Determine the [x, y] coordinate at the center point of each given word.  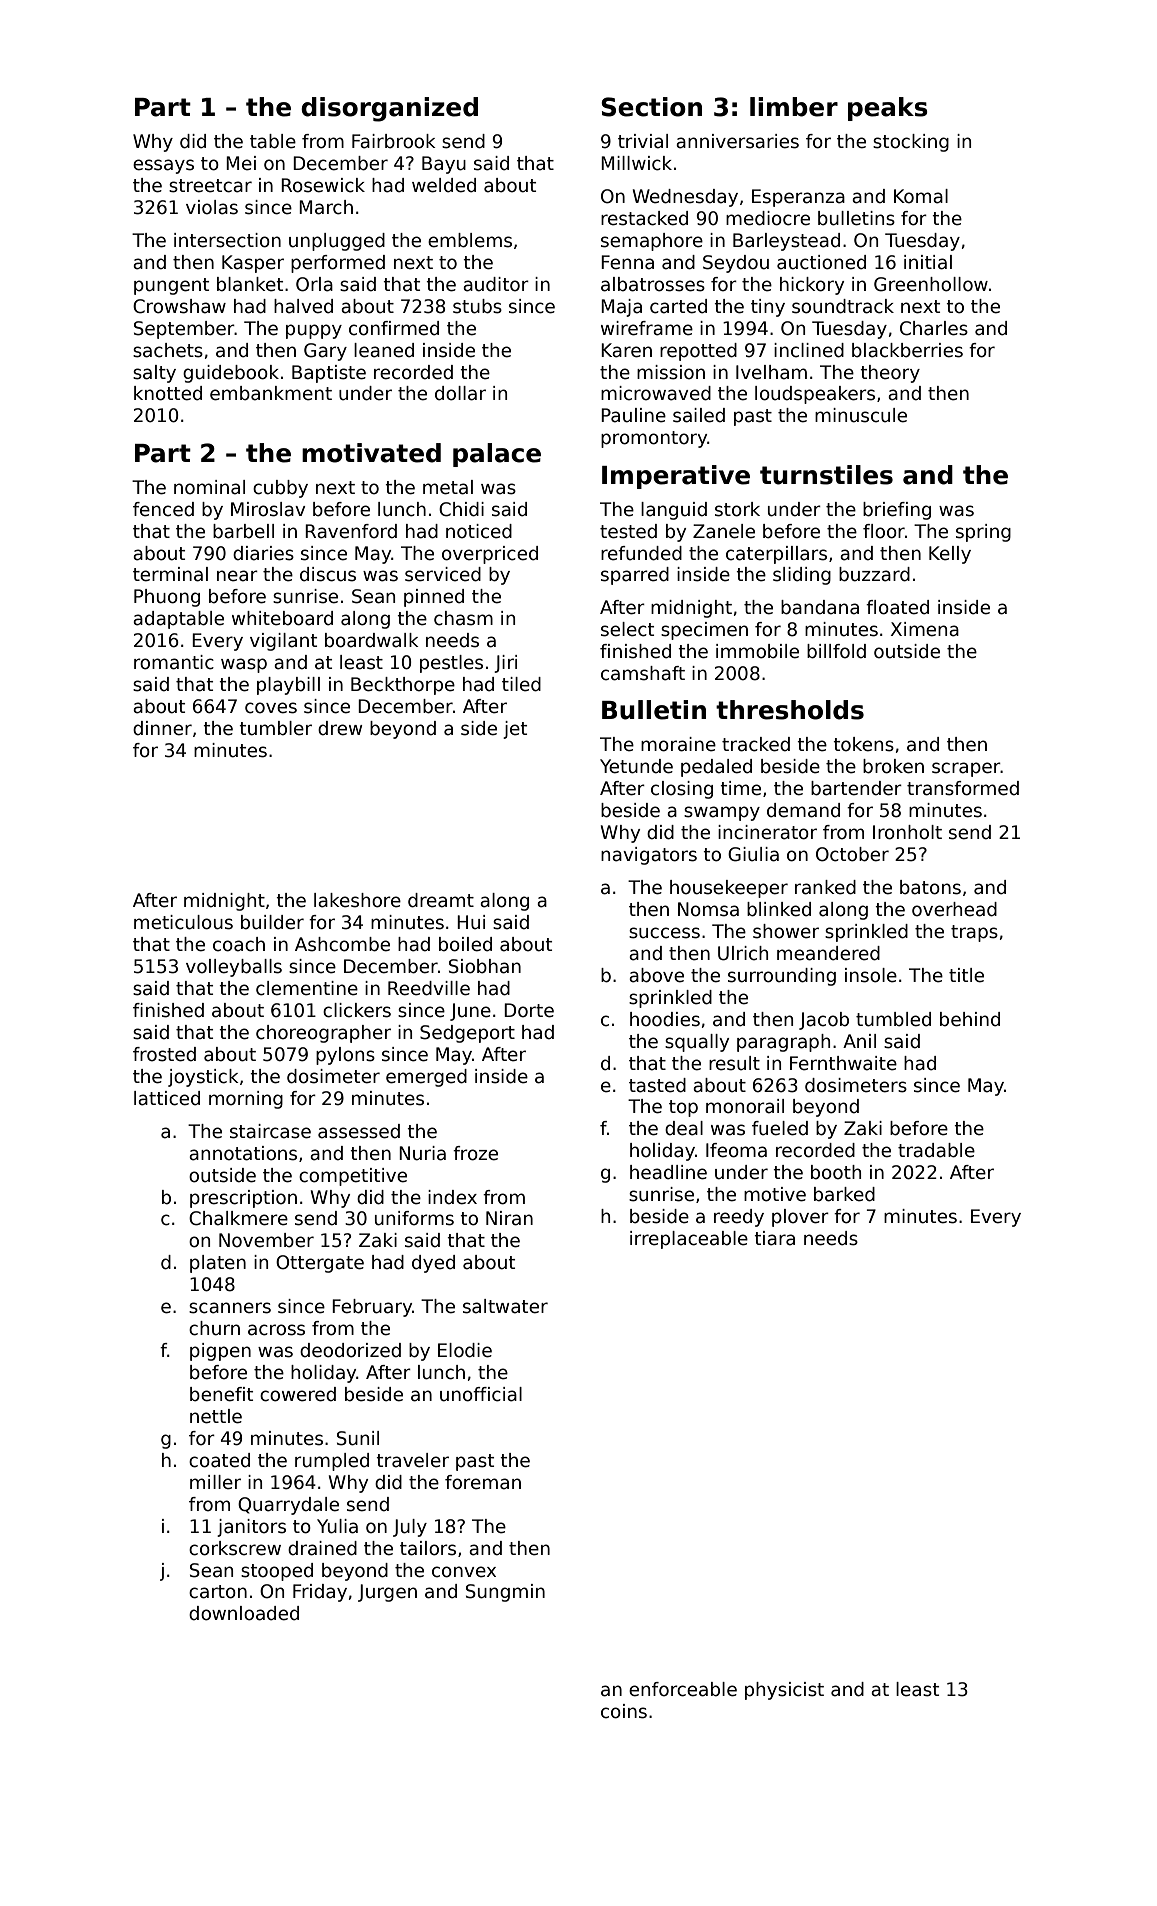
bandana [820, 607]
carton [218, 1592]
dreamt [441, 900]
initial [928, 262]
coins [624, 1711]
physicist [784, 1691]
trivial [643, 141]
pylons [345, 1056]
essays [163, 166]
